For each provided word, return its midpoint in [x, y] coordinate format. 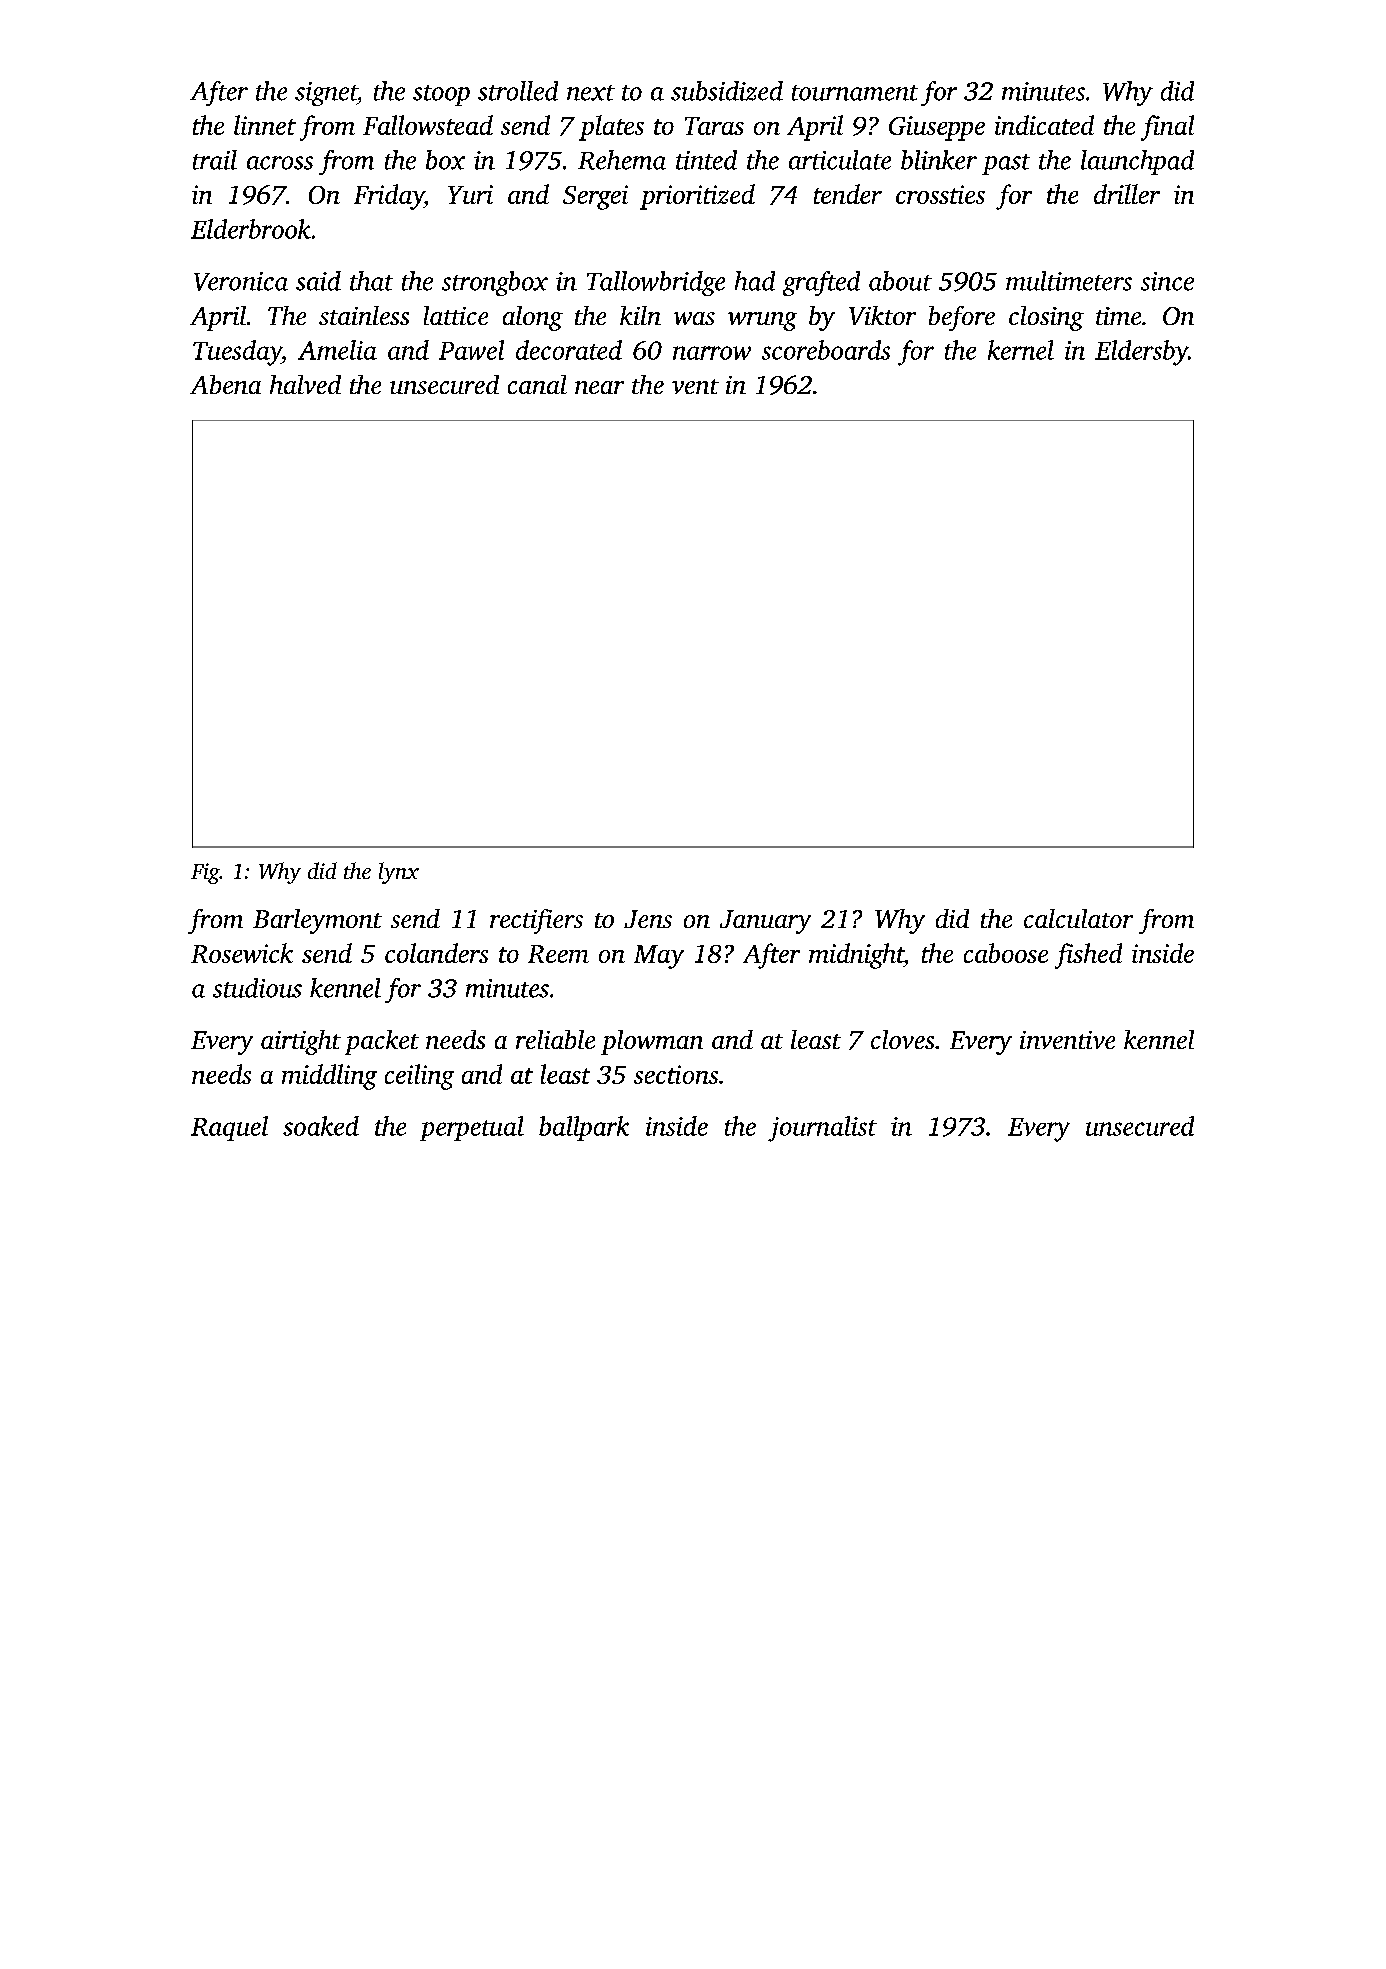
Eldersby [1141, 353]
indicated [1044, 125]
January [765, 922]
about [900, 281]
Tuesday [237, 353]
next [591, 93]
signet [326, 94]
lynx [399, 873]
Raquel [229, 1128]
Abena [225, 384]
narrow [712, 353]
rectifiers [536, 921]
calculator [1078, 918]
